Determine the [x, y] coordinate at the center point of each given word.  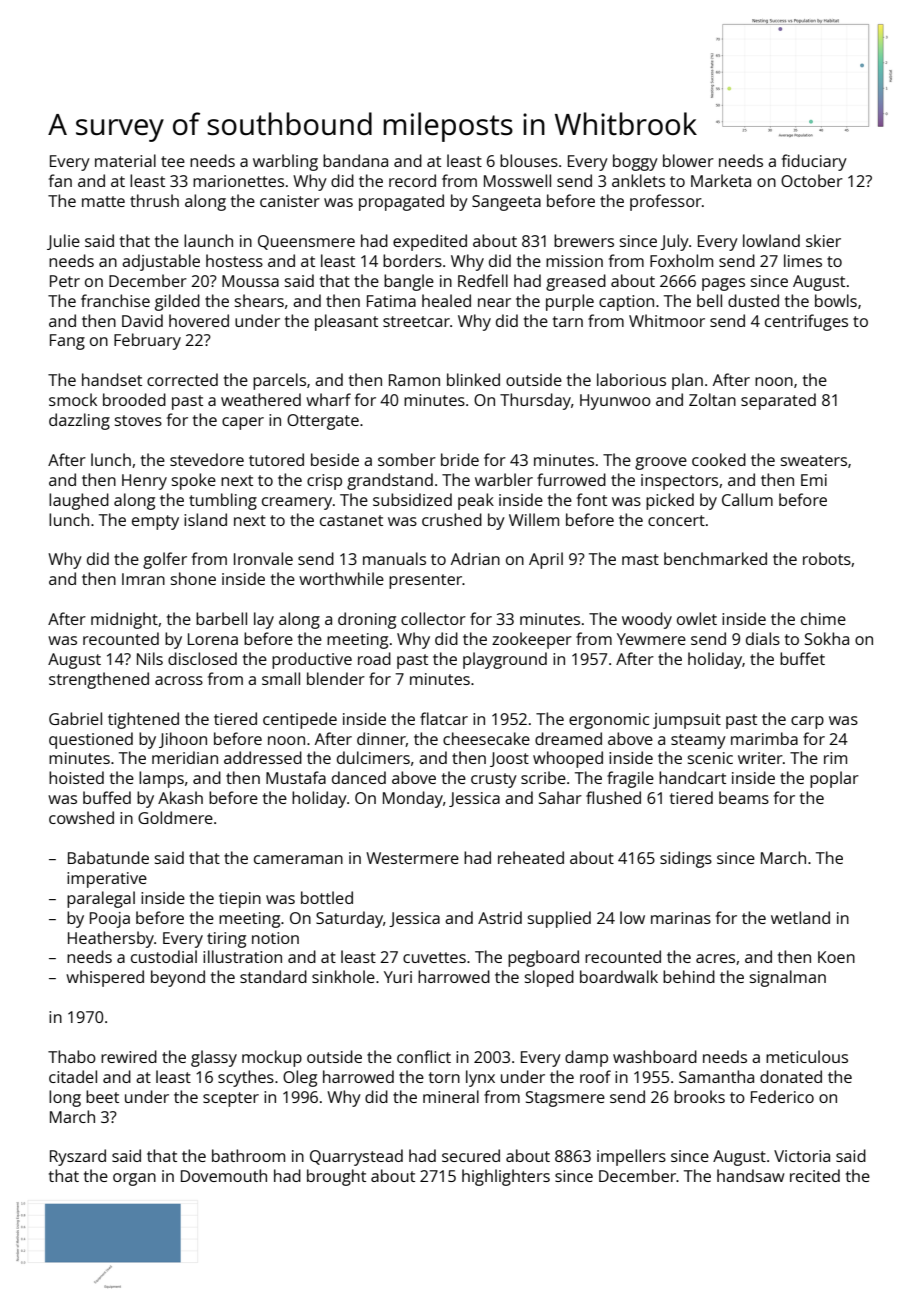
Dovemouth [224, 1175]
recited [815, 1175]
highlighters [506, 1177]
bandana [355, 160]
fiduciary [814, 162]
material [125, 160]
